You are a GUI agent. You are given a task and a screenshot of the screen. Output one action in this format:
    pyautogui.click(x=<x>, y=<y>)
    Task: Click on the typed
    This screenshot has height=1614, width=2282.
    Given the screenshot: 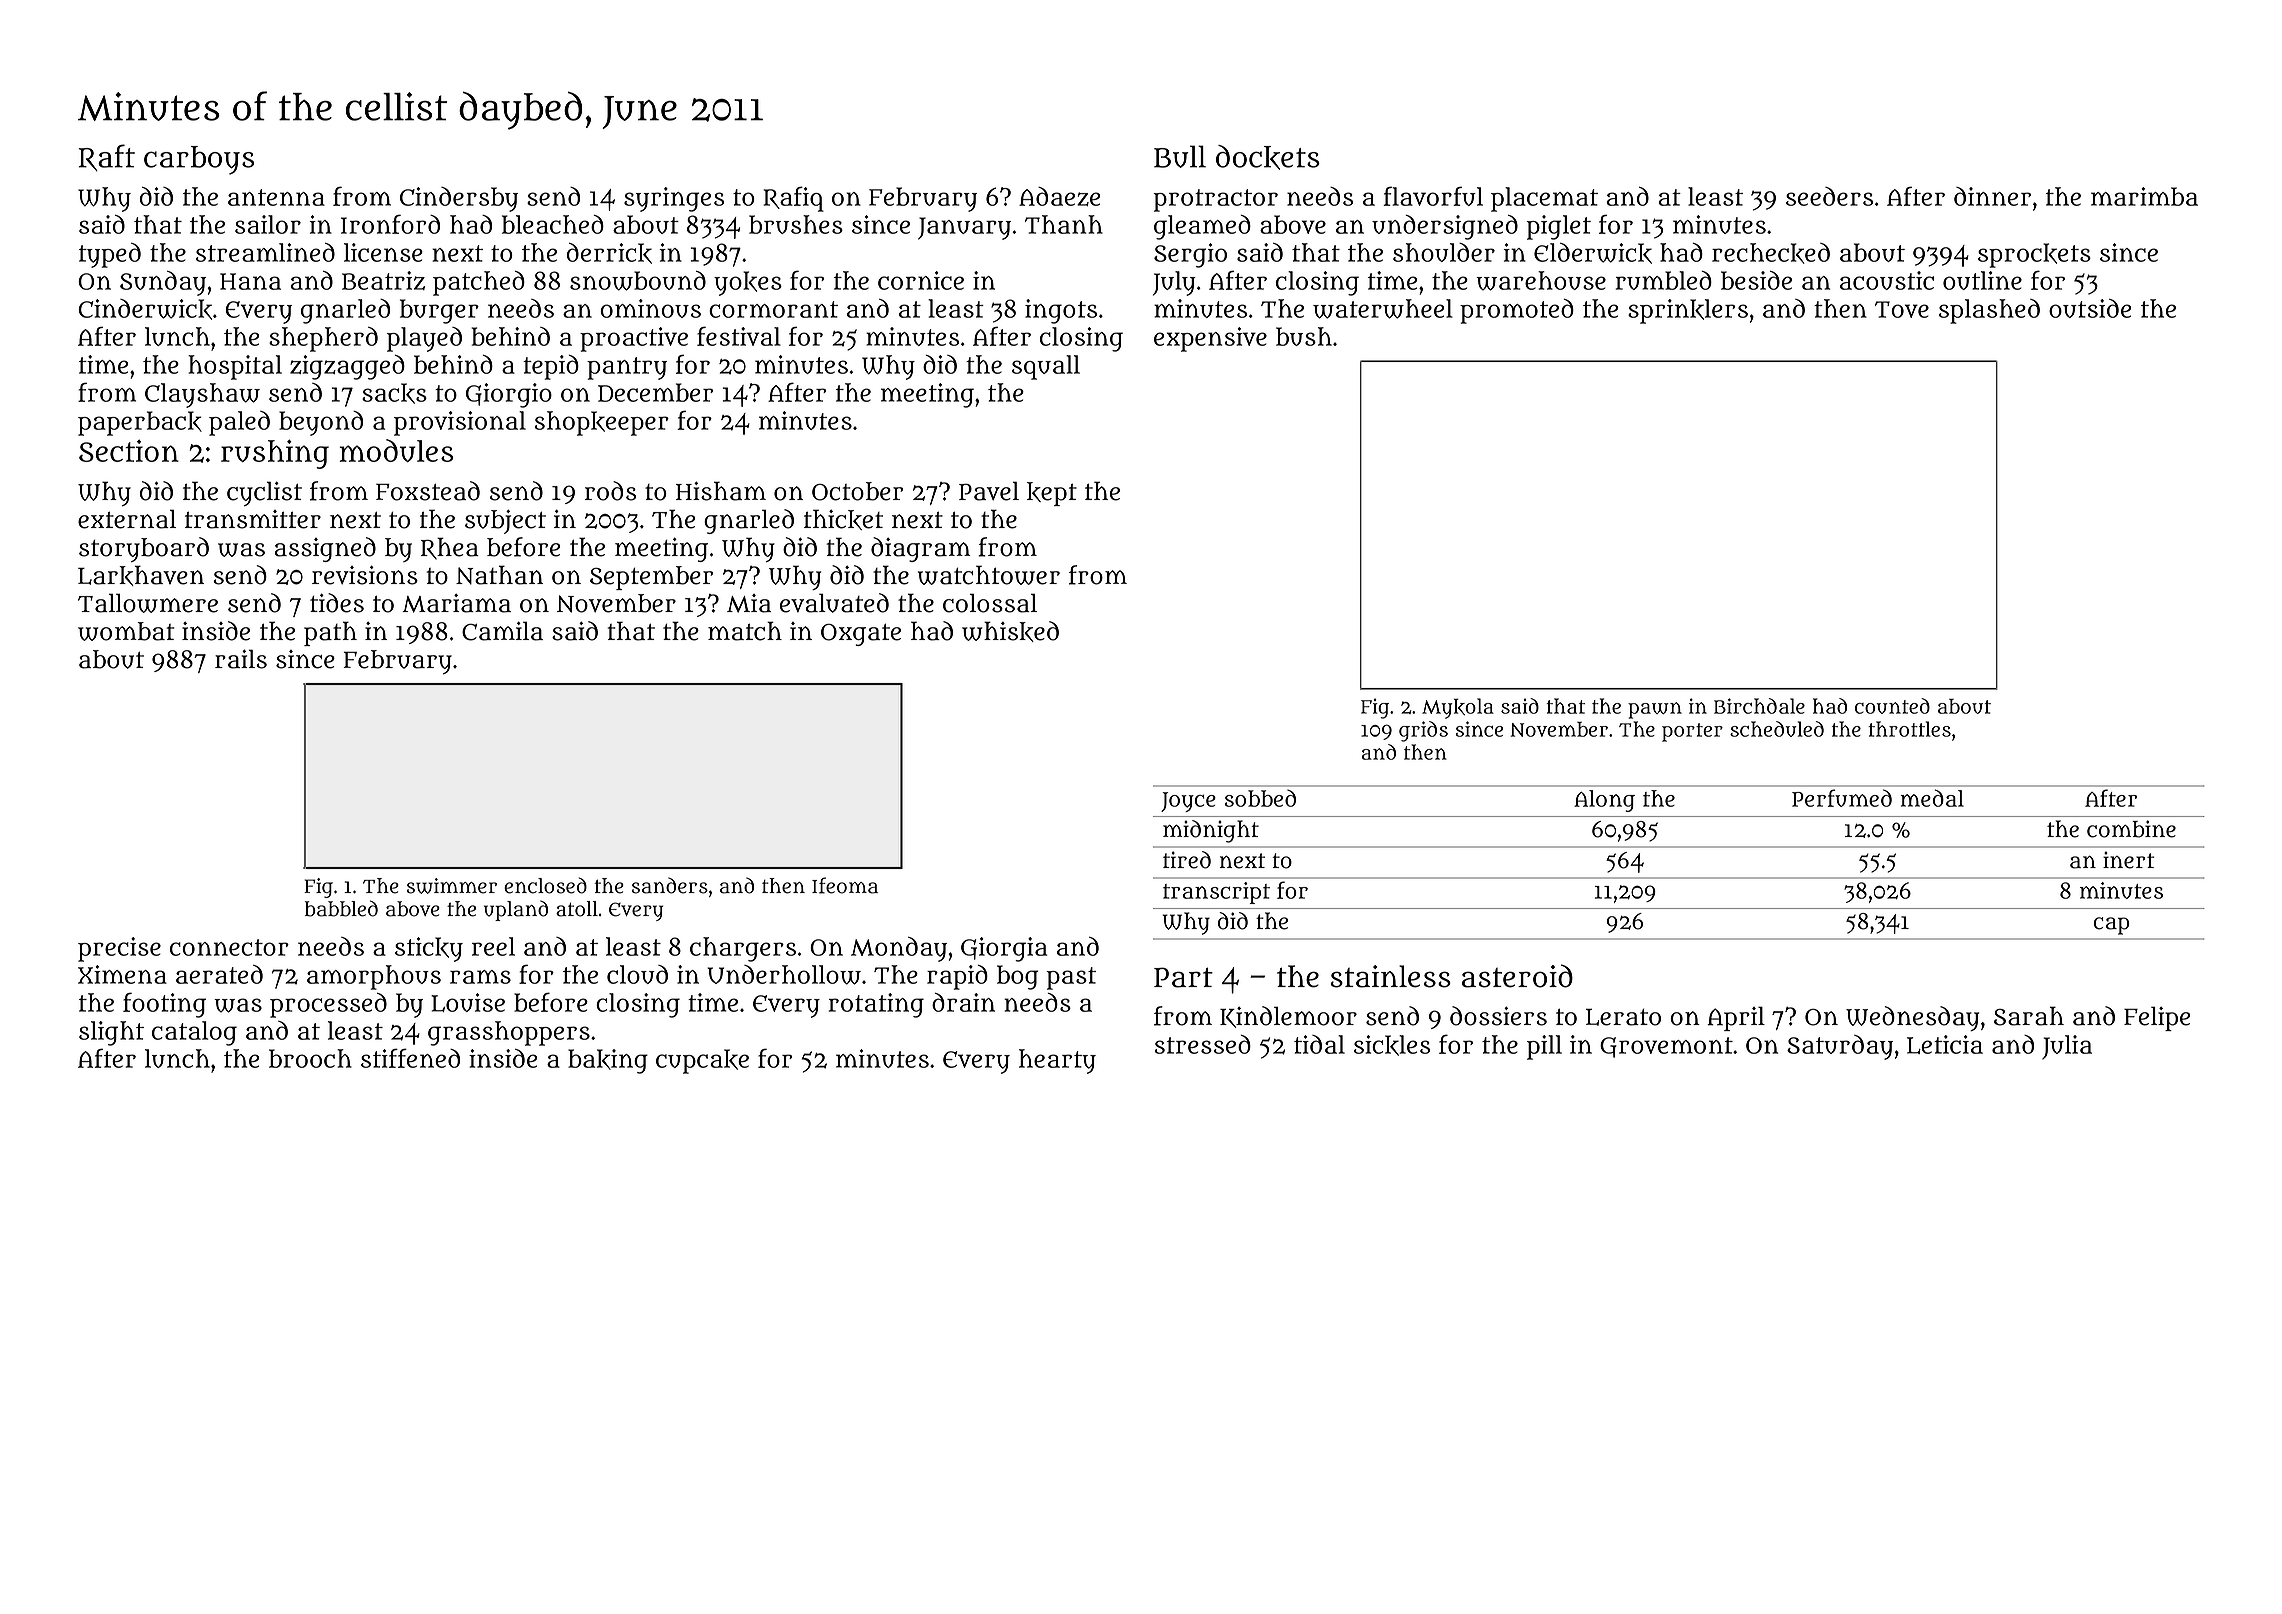 What is the action you would take?
    pyautogui.click(x=110, y=255)
